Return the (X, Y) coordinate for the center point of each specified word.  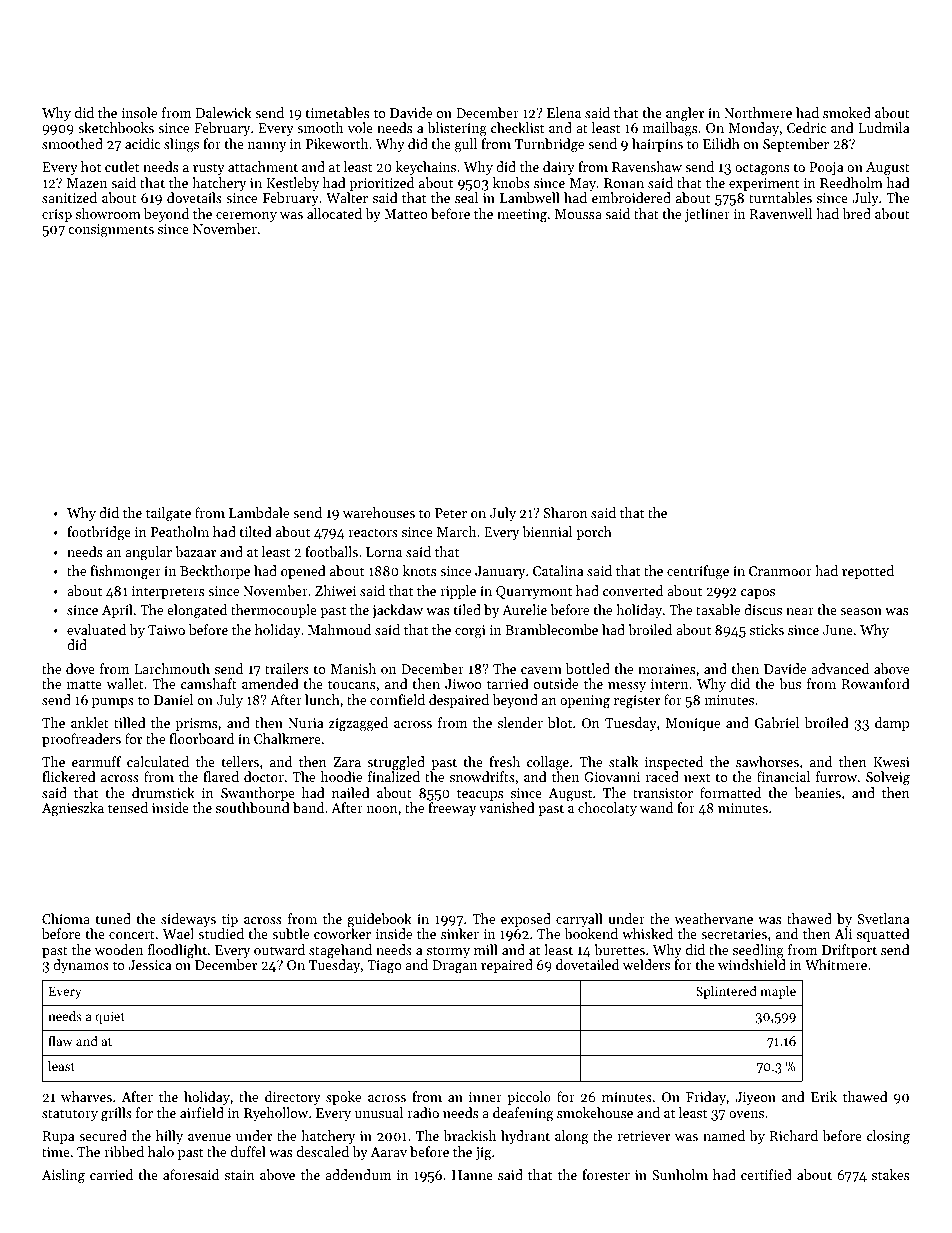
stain (240, 1175)
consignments (111, 230)
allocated (334, 213)
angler (685, 114)
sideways (188, 920)
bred (857, 213)
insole (139, 112)
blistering (457, 129)
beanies (817, 792)
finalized (394, 776)
